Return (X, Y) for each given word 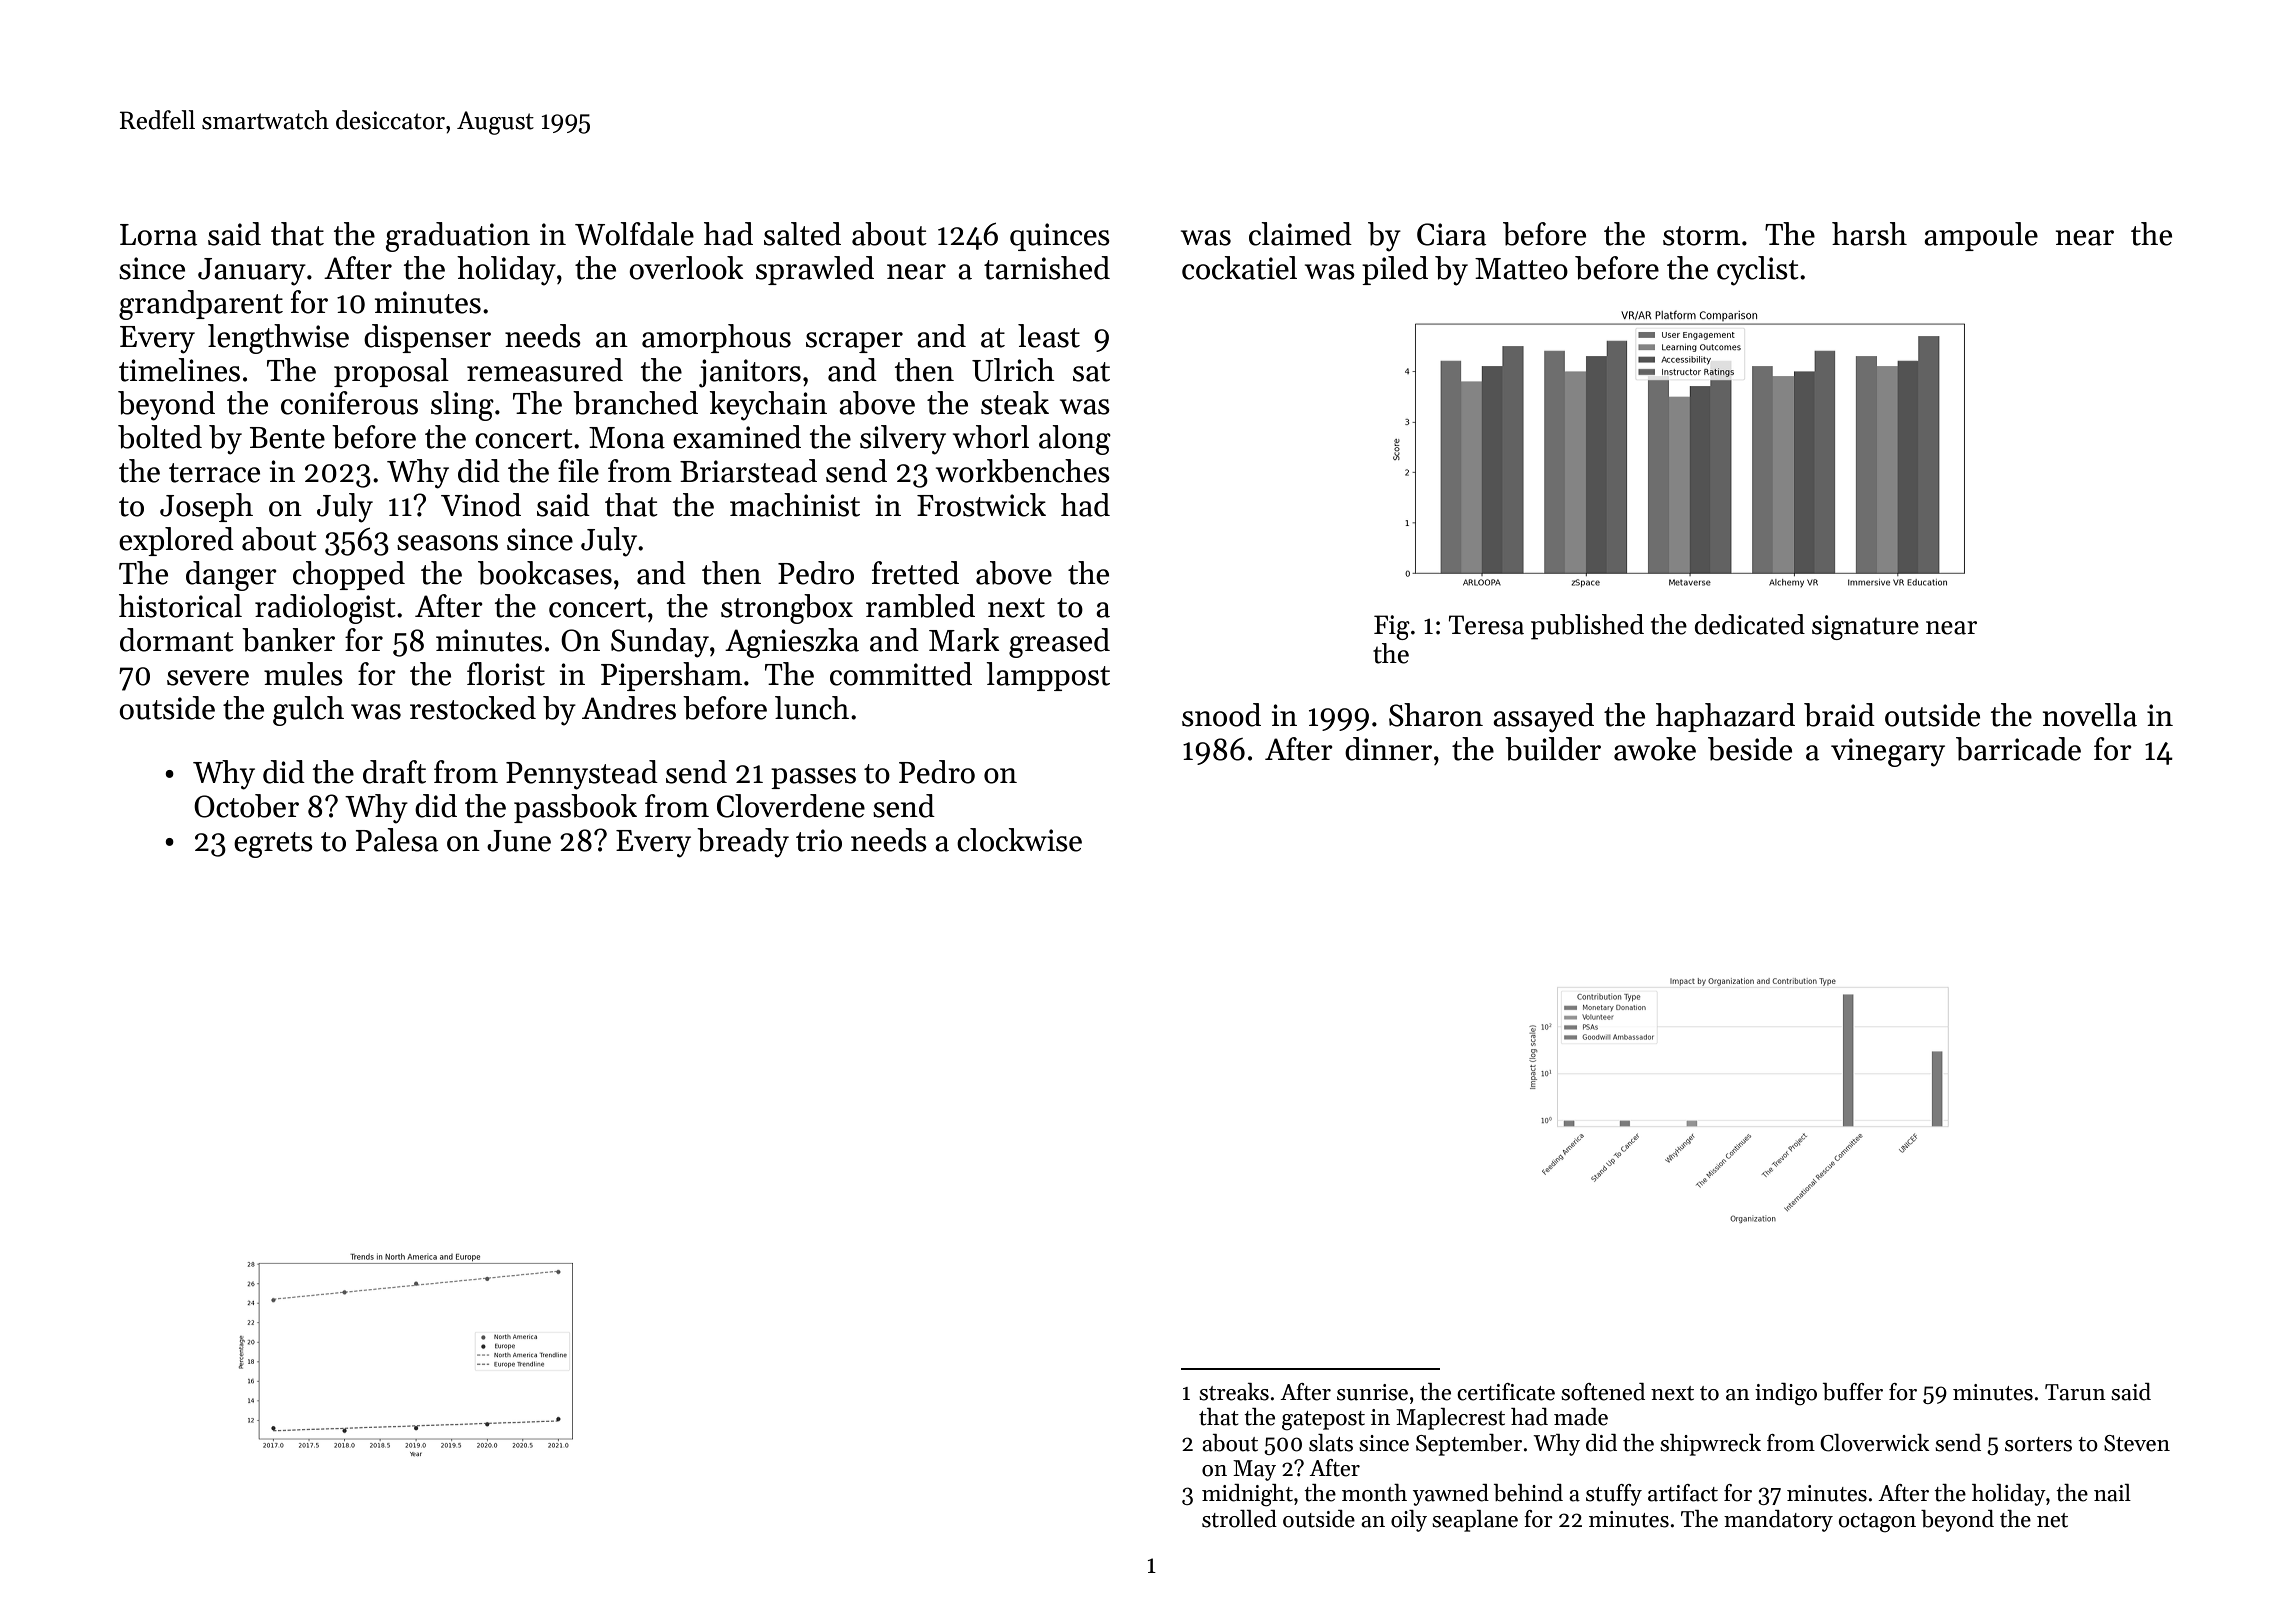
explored (176, 541)
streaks (1234, 1392)
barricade (2018, 749)
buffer (1853, 1392)
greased (1059, 643)
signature (1865, 627)
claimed (1300, 234)
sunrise (1372, 1392)
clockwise (1019, 840)
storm (1701, 236)
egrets (273, 845)
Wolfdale (634, 234)
